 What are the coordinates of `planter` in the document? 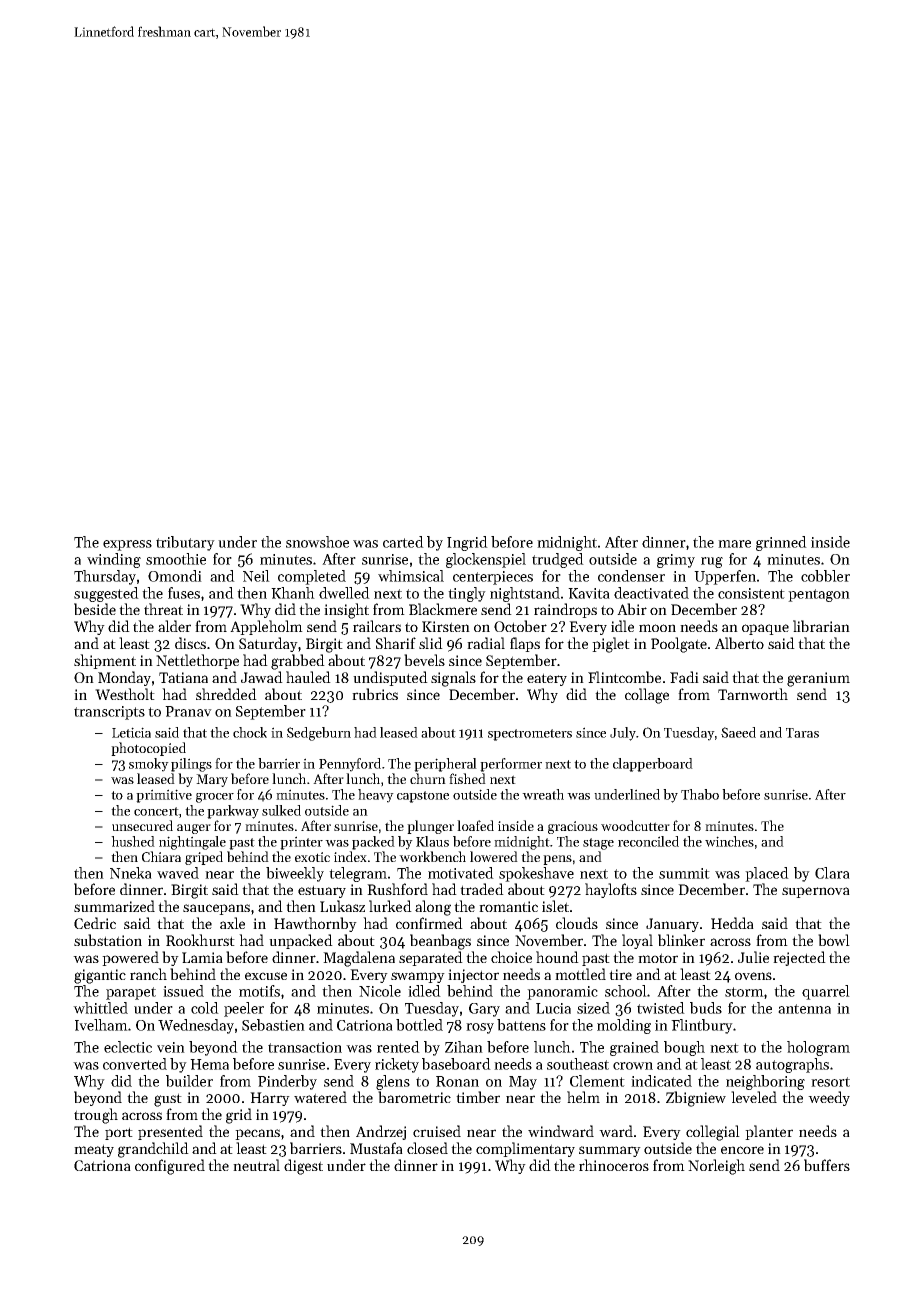 It's located at (769, 1132).
